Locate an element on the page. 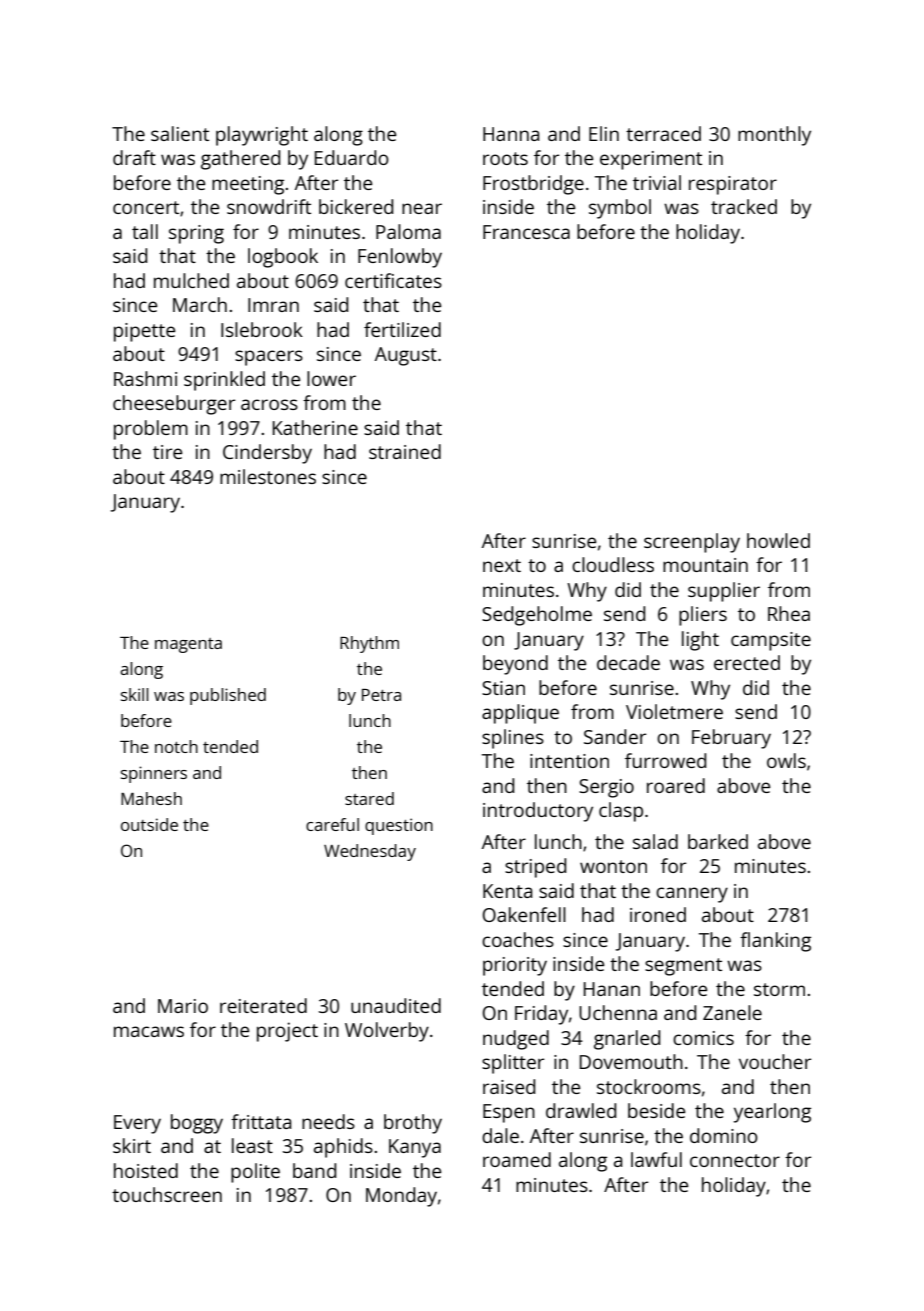  Mario is located at coordinates (183, 1006).
